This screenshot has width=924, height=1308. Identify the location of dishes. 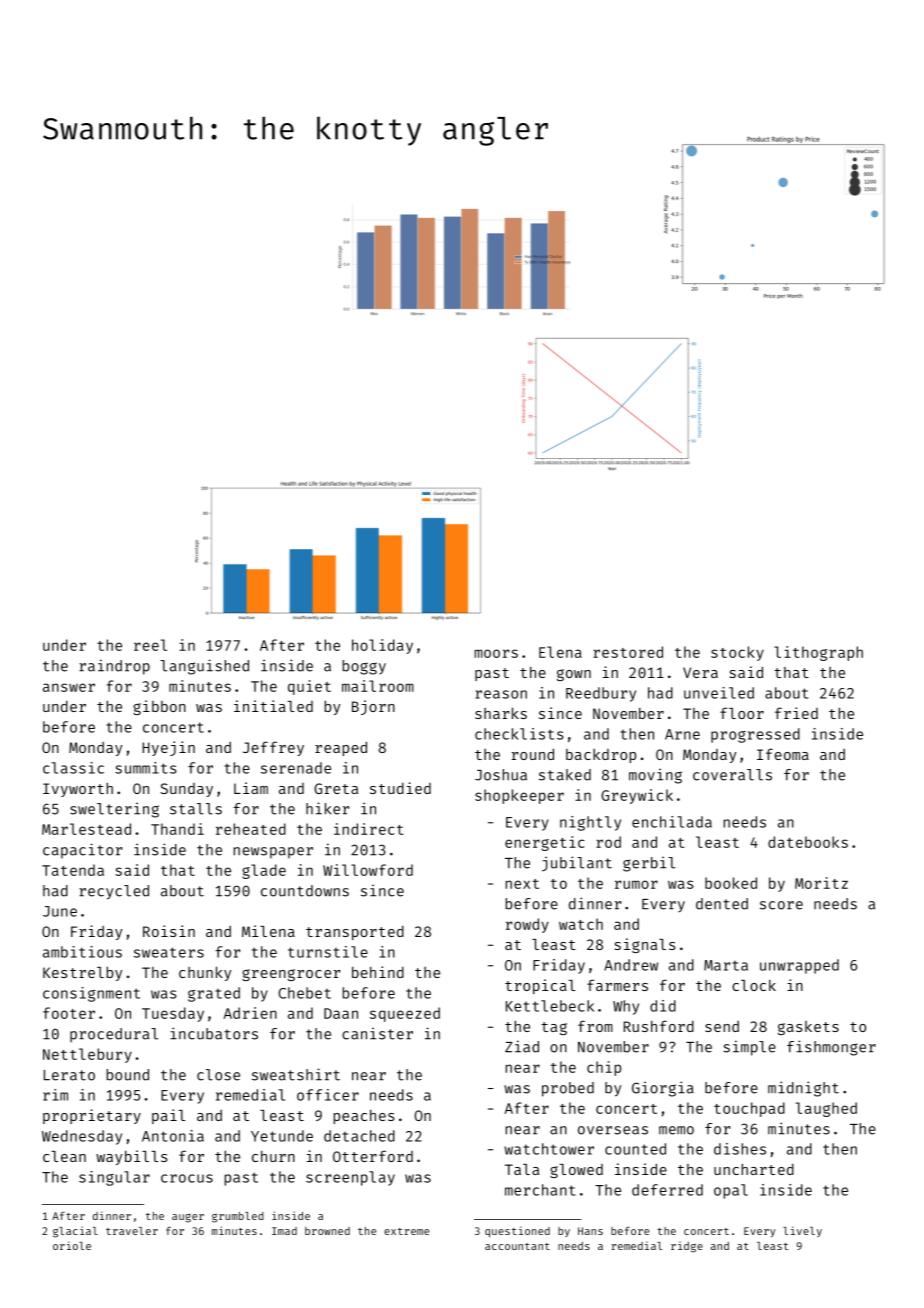
(740, 1149).
